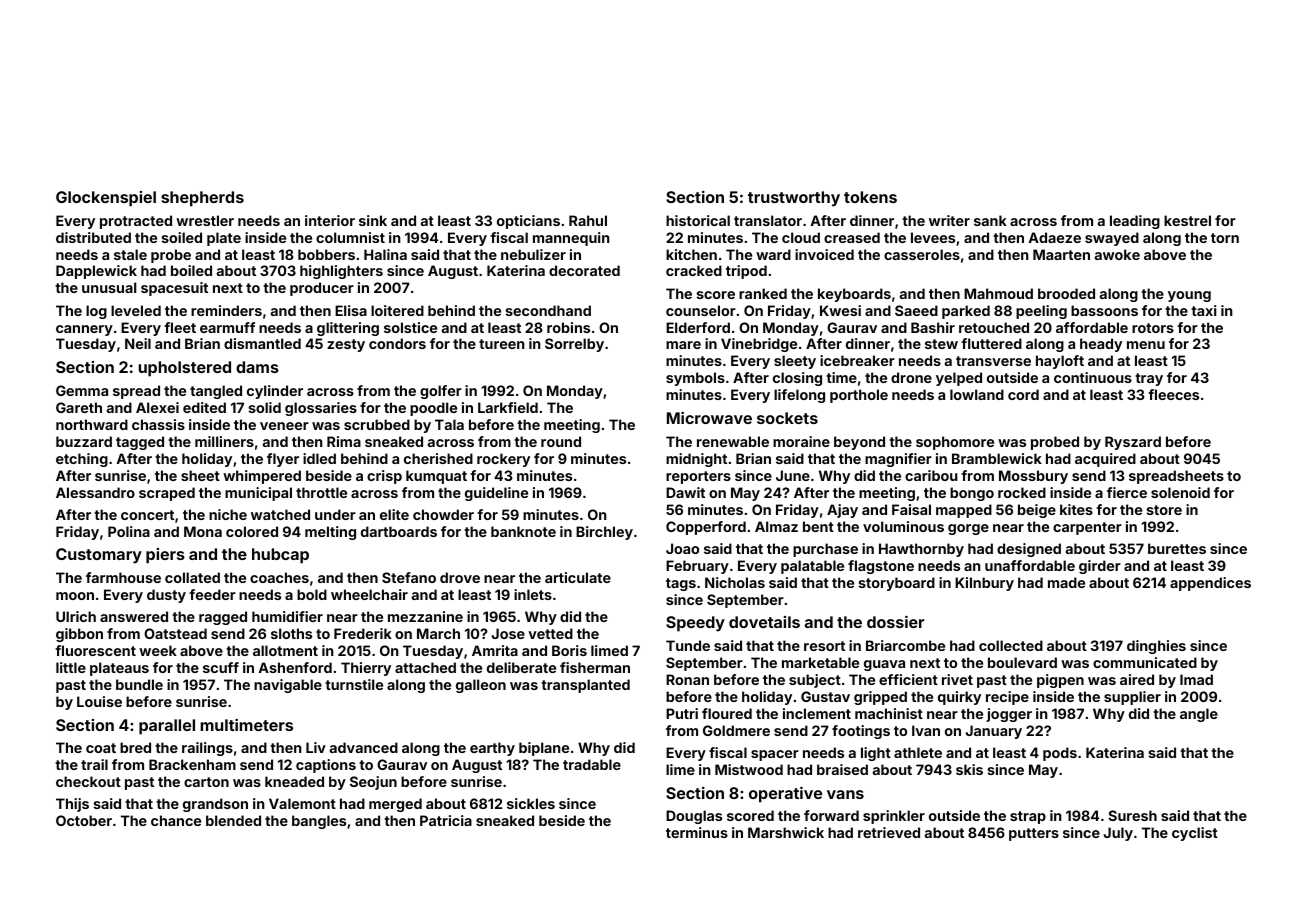 Image resolution: width=1308 pixels, height=924 pixels. What do you see at coordinates (994, 732) in the screenshot?
I see `January` at bounding box center [994, 732].
